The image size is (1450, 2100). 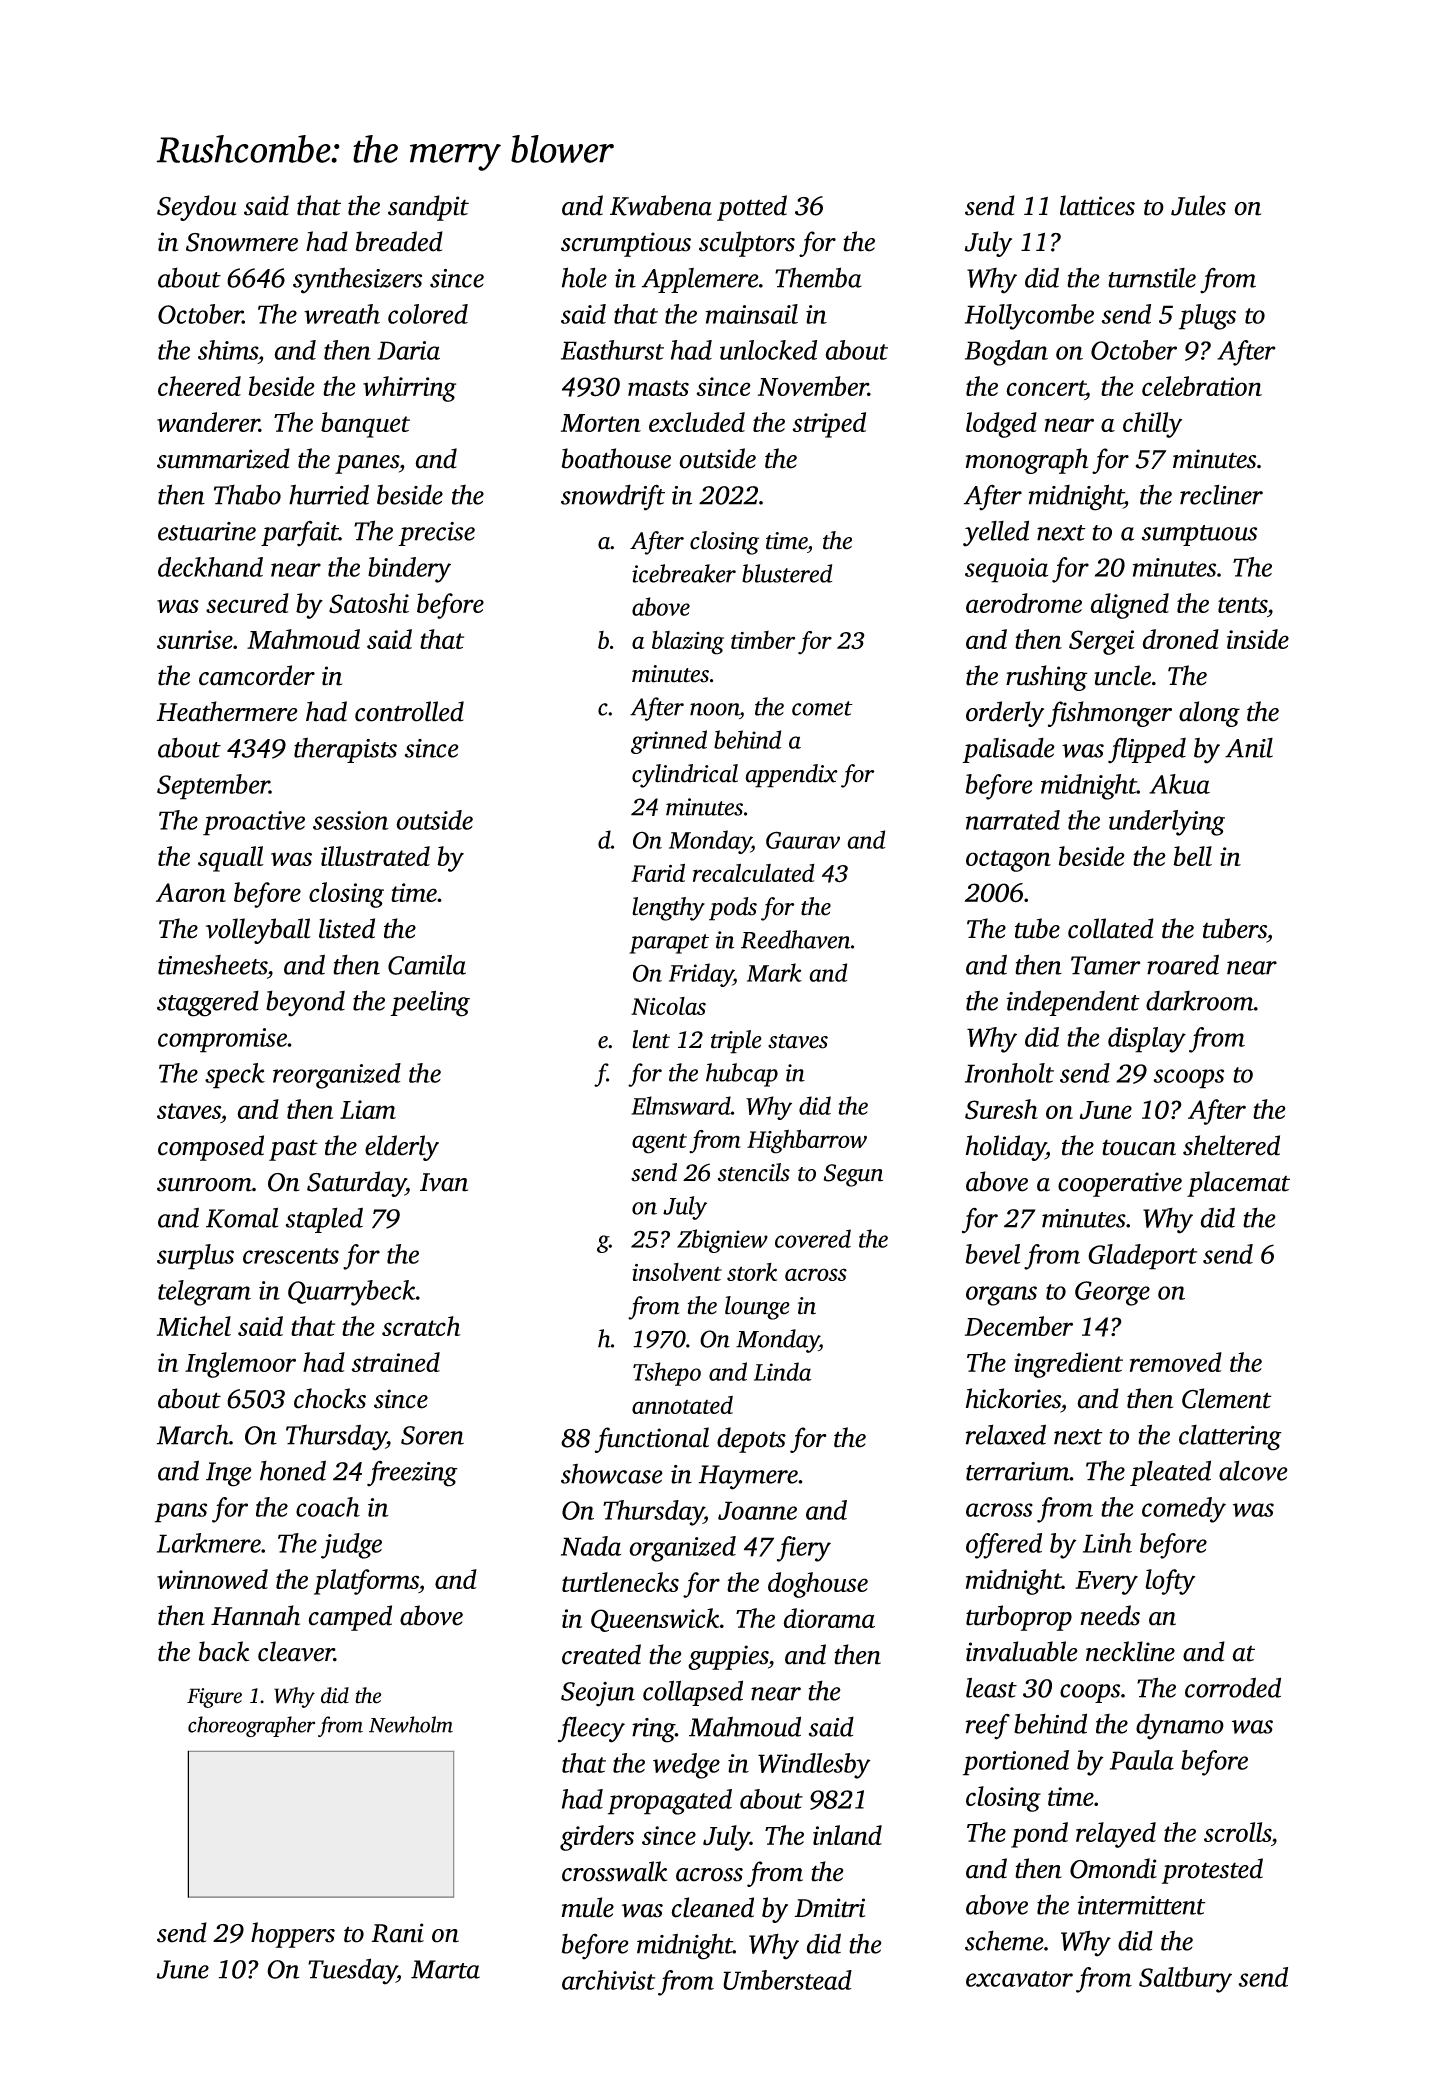 I want to click on sheltered, so click(x=1231, y=1145).
